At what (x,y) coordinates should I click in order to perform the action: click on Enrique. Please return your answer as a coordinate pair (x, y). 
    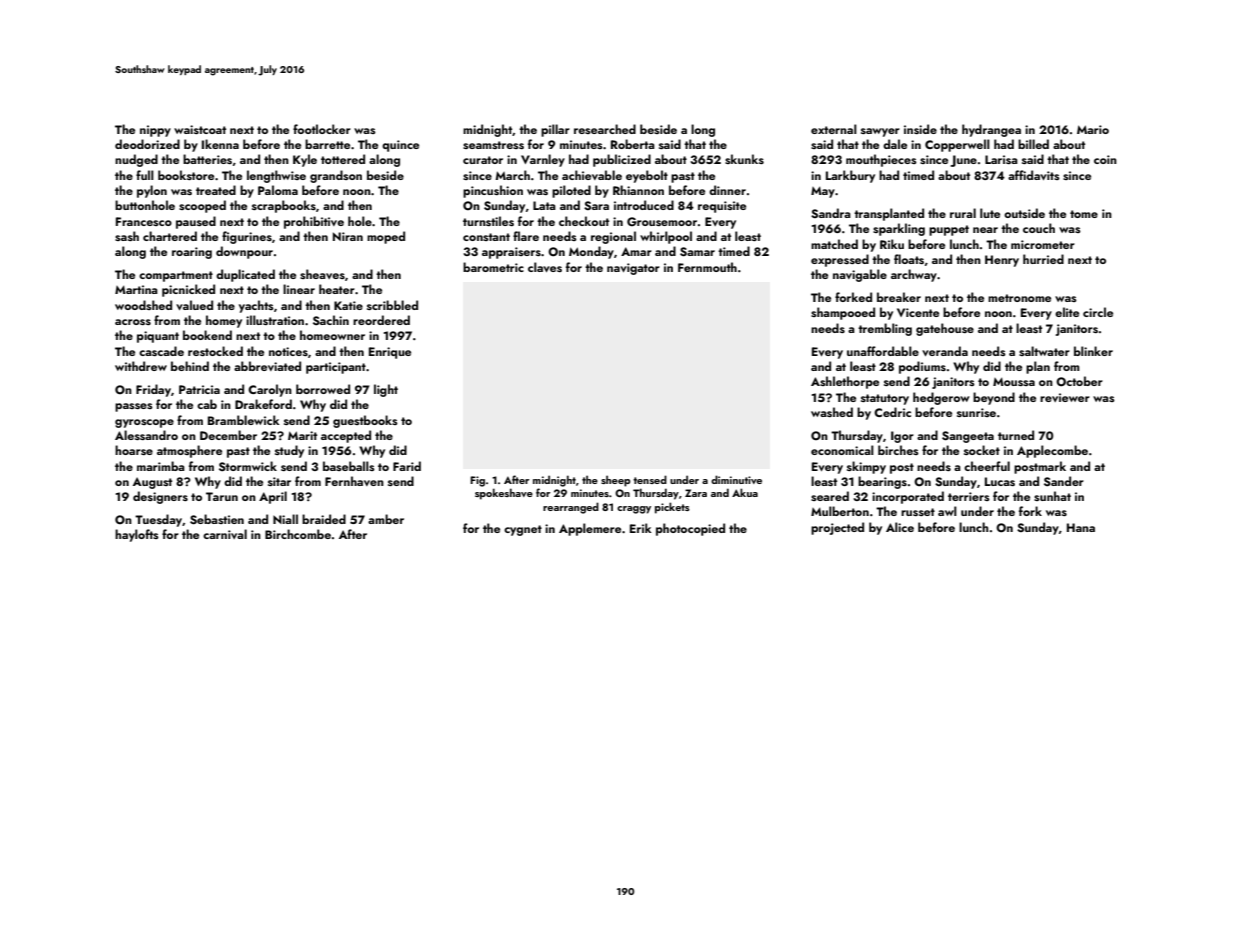
    Looking at the image, I should click on (390, 353).
